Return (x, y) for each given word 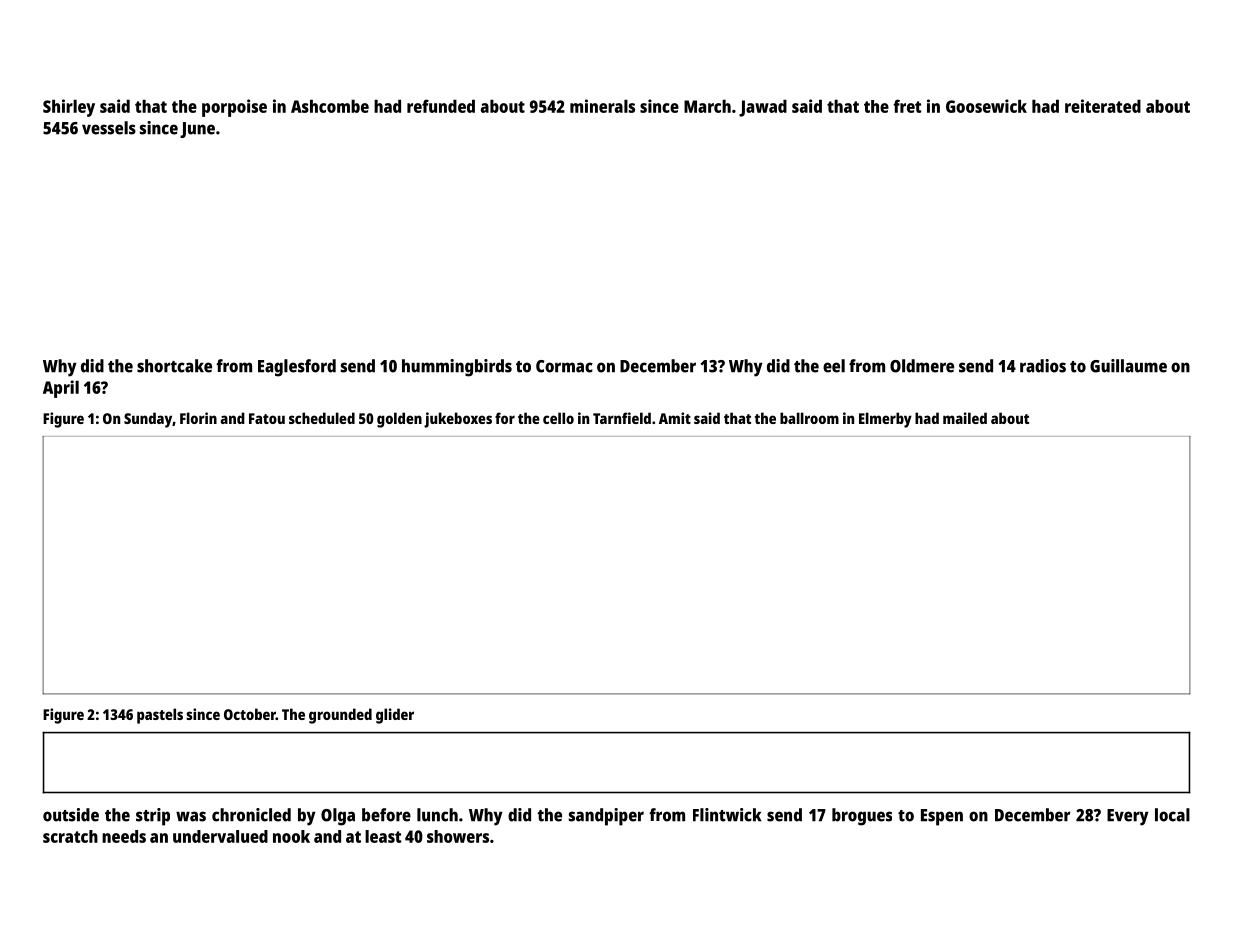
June (197, 130)
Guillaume (1128, 366)
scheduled (322, 418)
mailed (965, 418)
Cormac (564, 366)
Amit (675, 418)
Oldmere (922, 366)
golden (399, 420)
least (383, 836)
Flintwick (727, 815)
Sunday (148, 420)
